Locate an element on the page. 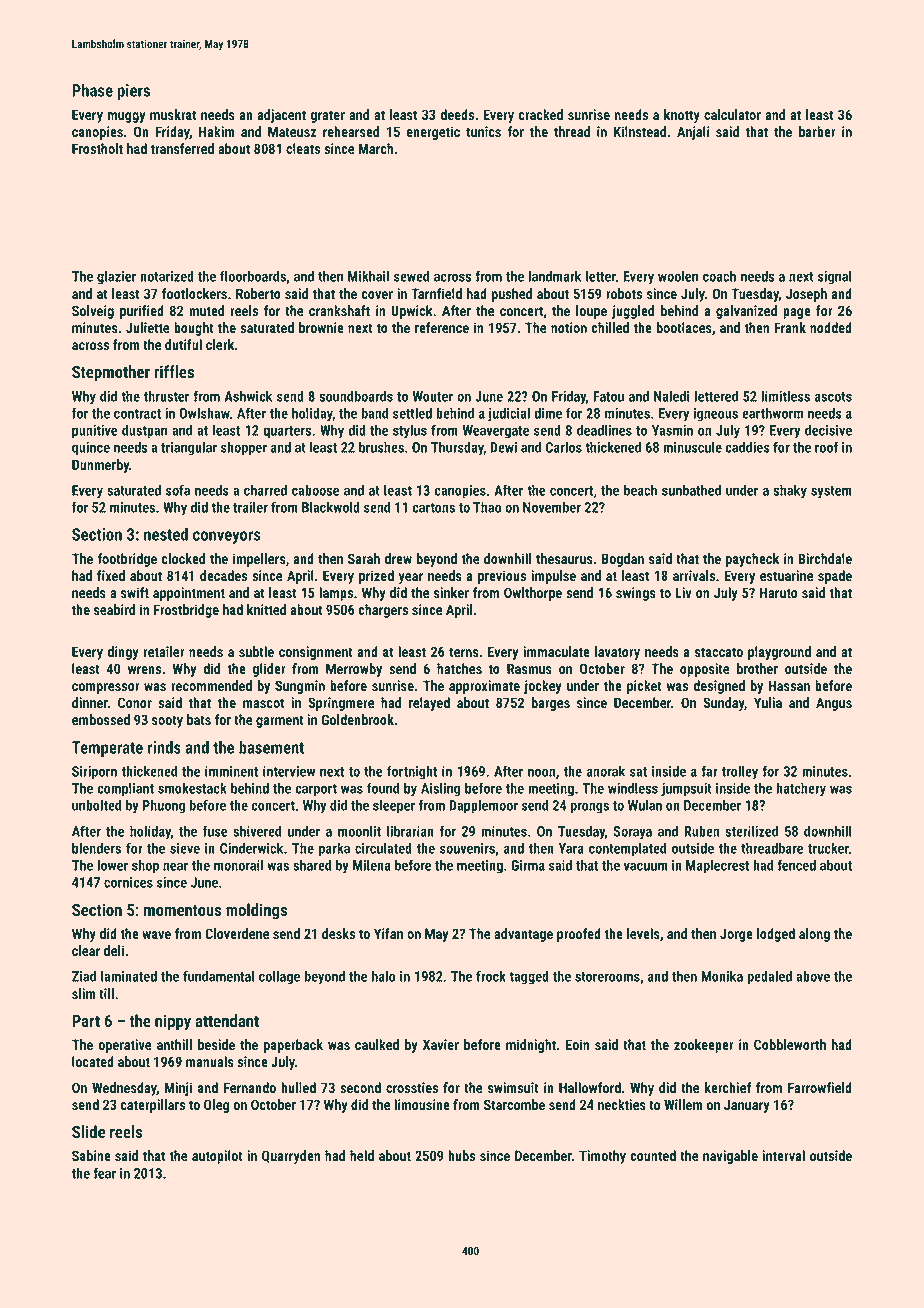 This page has height=1308, width=924. wrens is located at coordinates (144, 670).
